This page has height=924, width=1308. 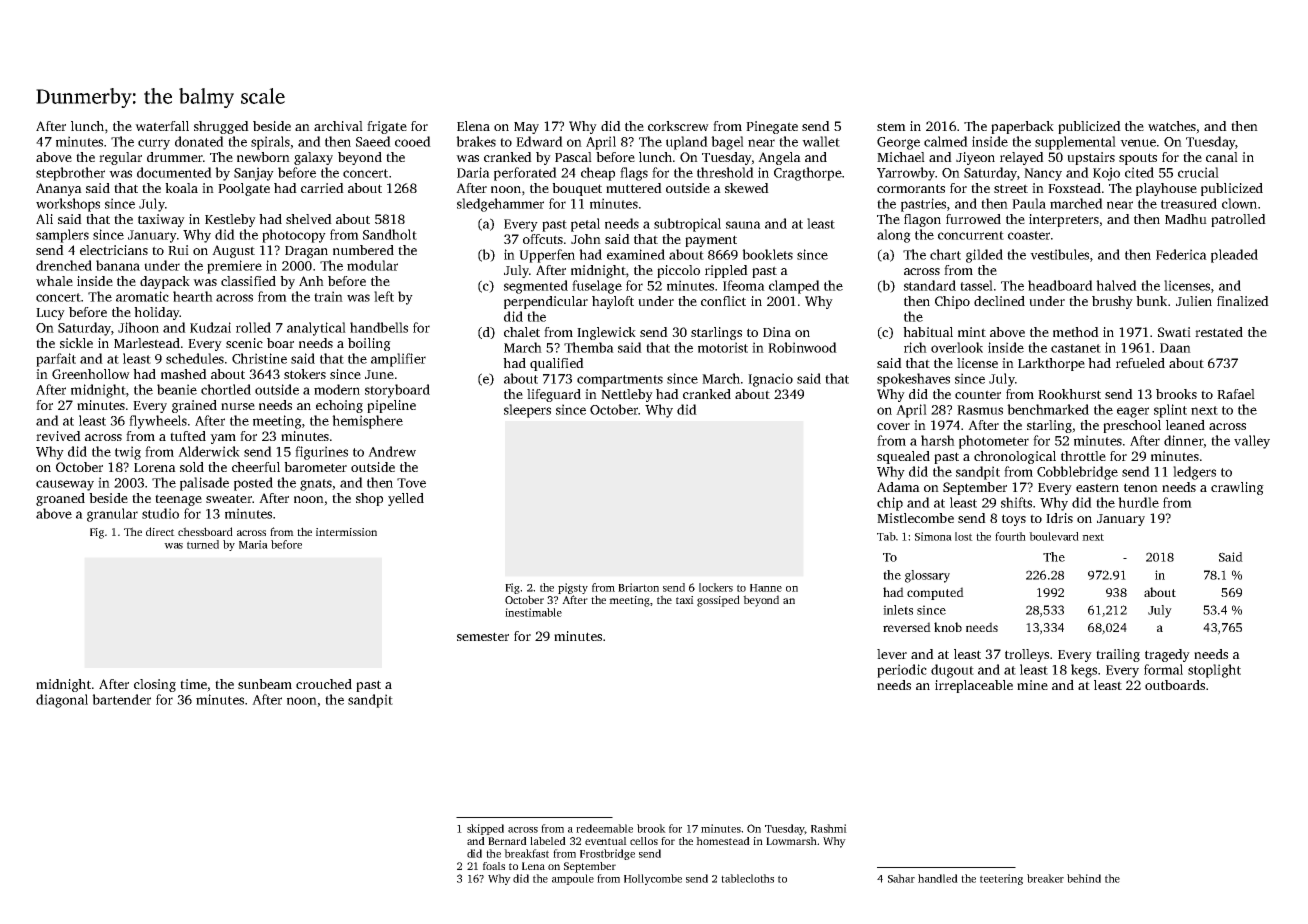 I want to click on inestimable, so click(x=533, y=612).
